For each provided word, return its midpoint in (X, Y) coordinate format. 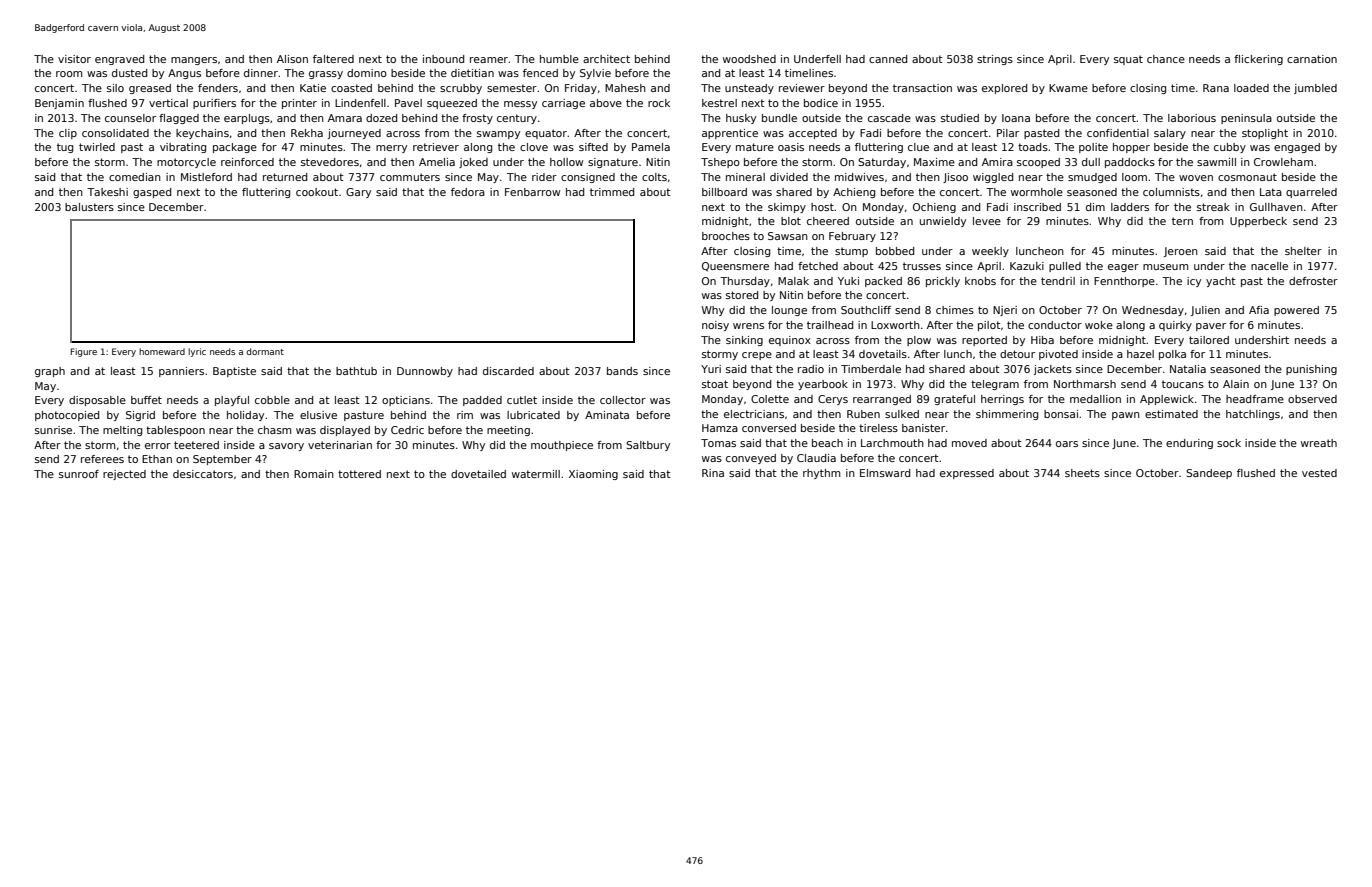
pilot (989, 326)
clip (68, 134)
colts (654, 177)
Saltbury (648, 446)
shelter (1303, 251)
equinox (790, 341)
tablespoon (175, 431)
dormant (265, 351)
